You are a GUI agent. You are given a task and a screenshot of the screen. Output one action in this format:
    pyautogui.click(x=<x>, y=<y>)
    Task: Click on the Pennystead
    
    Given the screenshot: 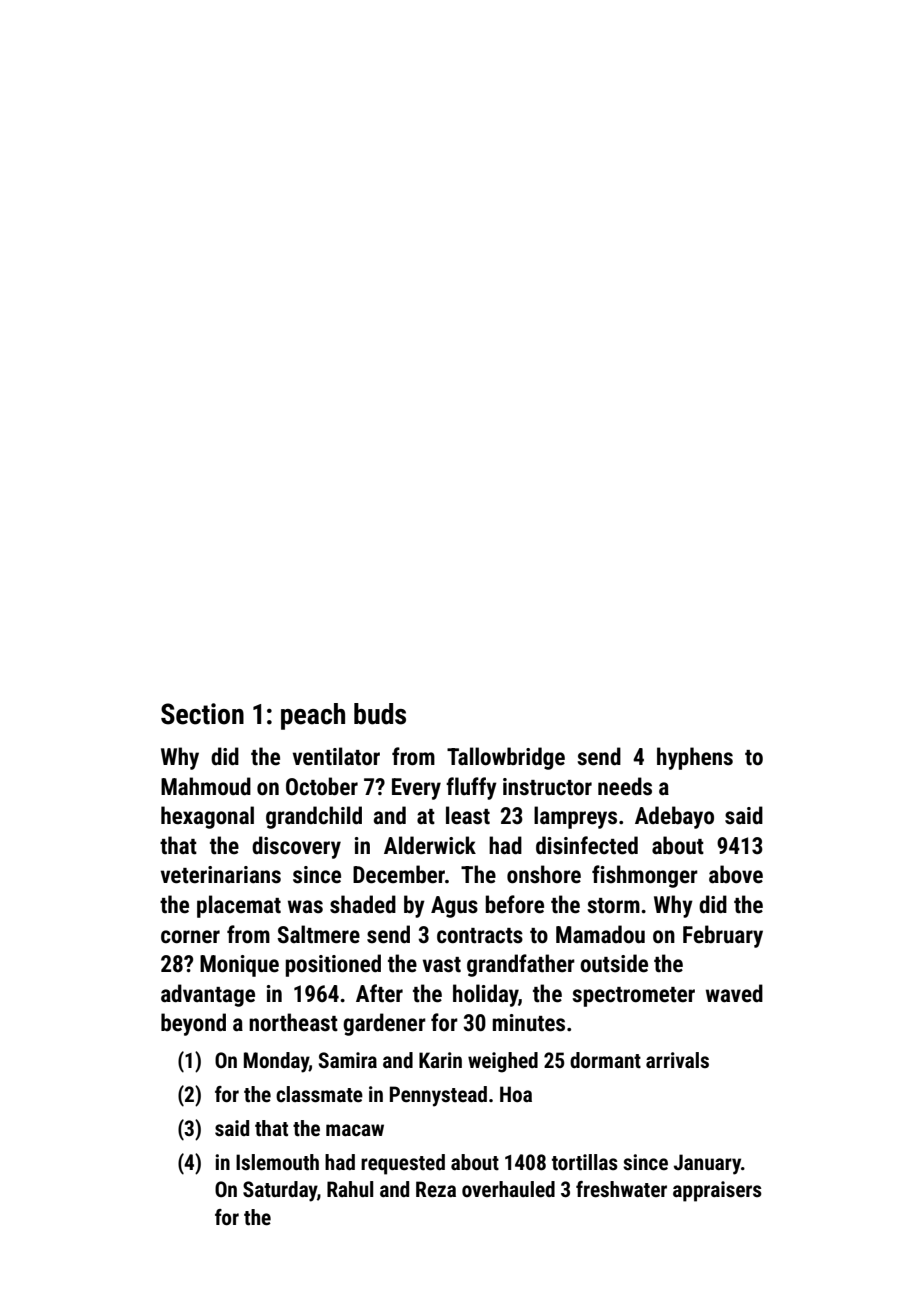 What is the action you would take?
    pyautogui.click(x=438, y=1096)
